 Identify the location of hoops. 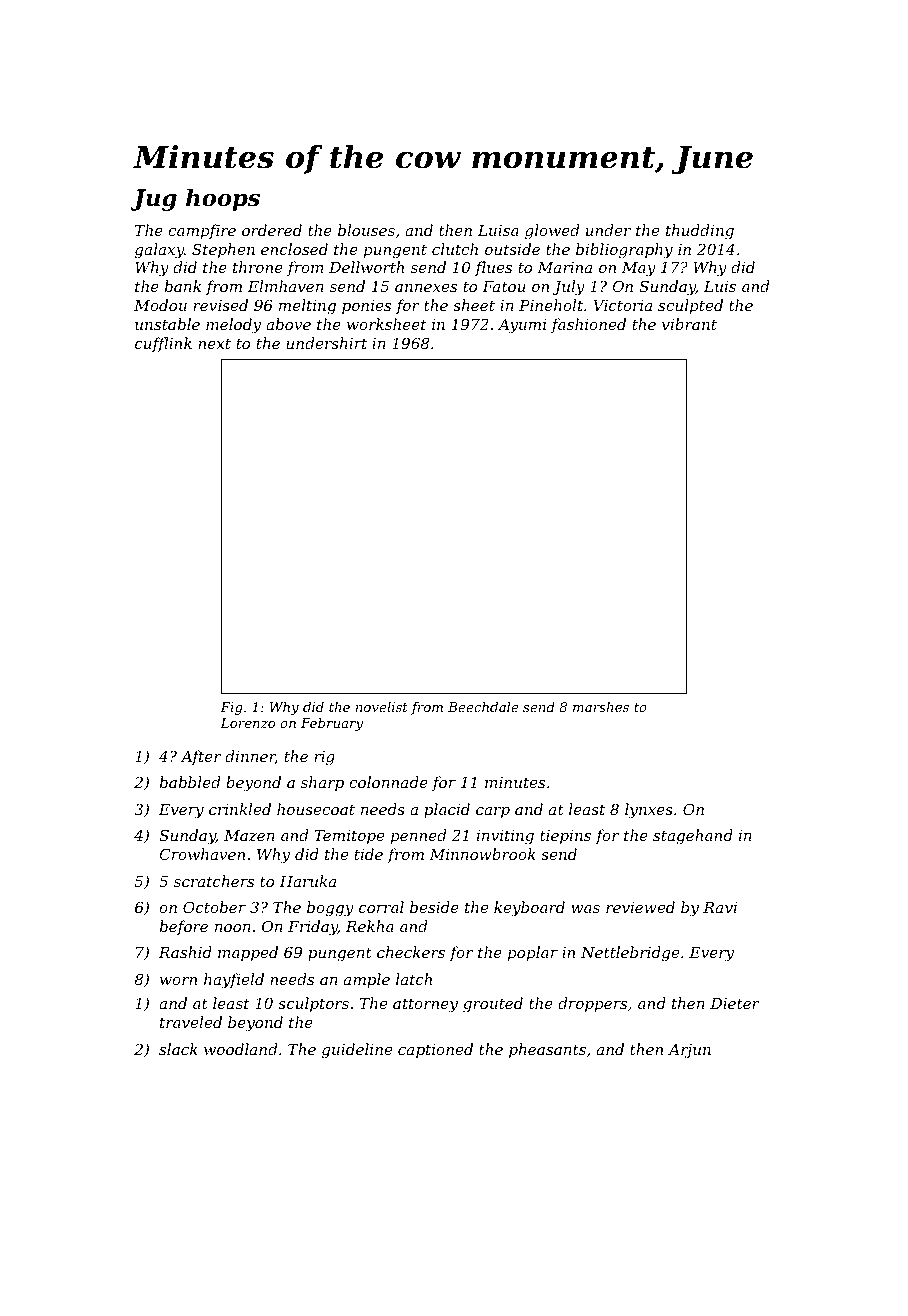
(223, 200).
